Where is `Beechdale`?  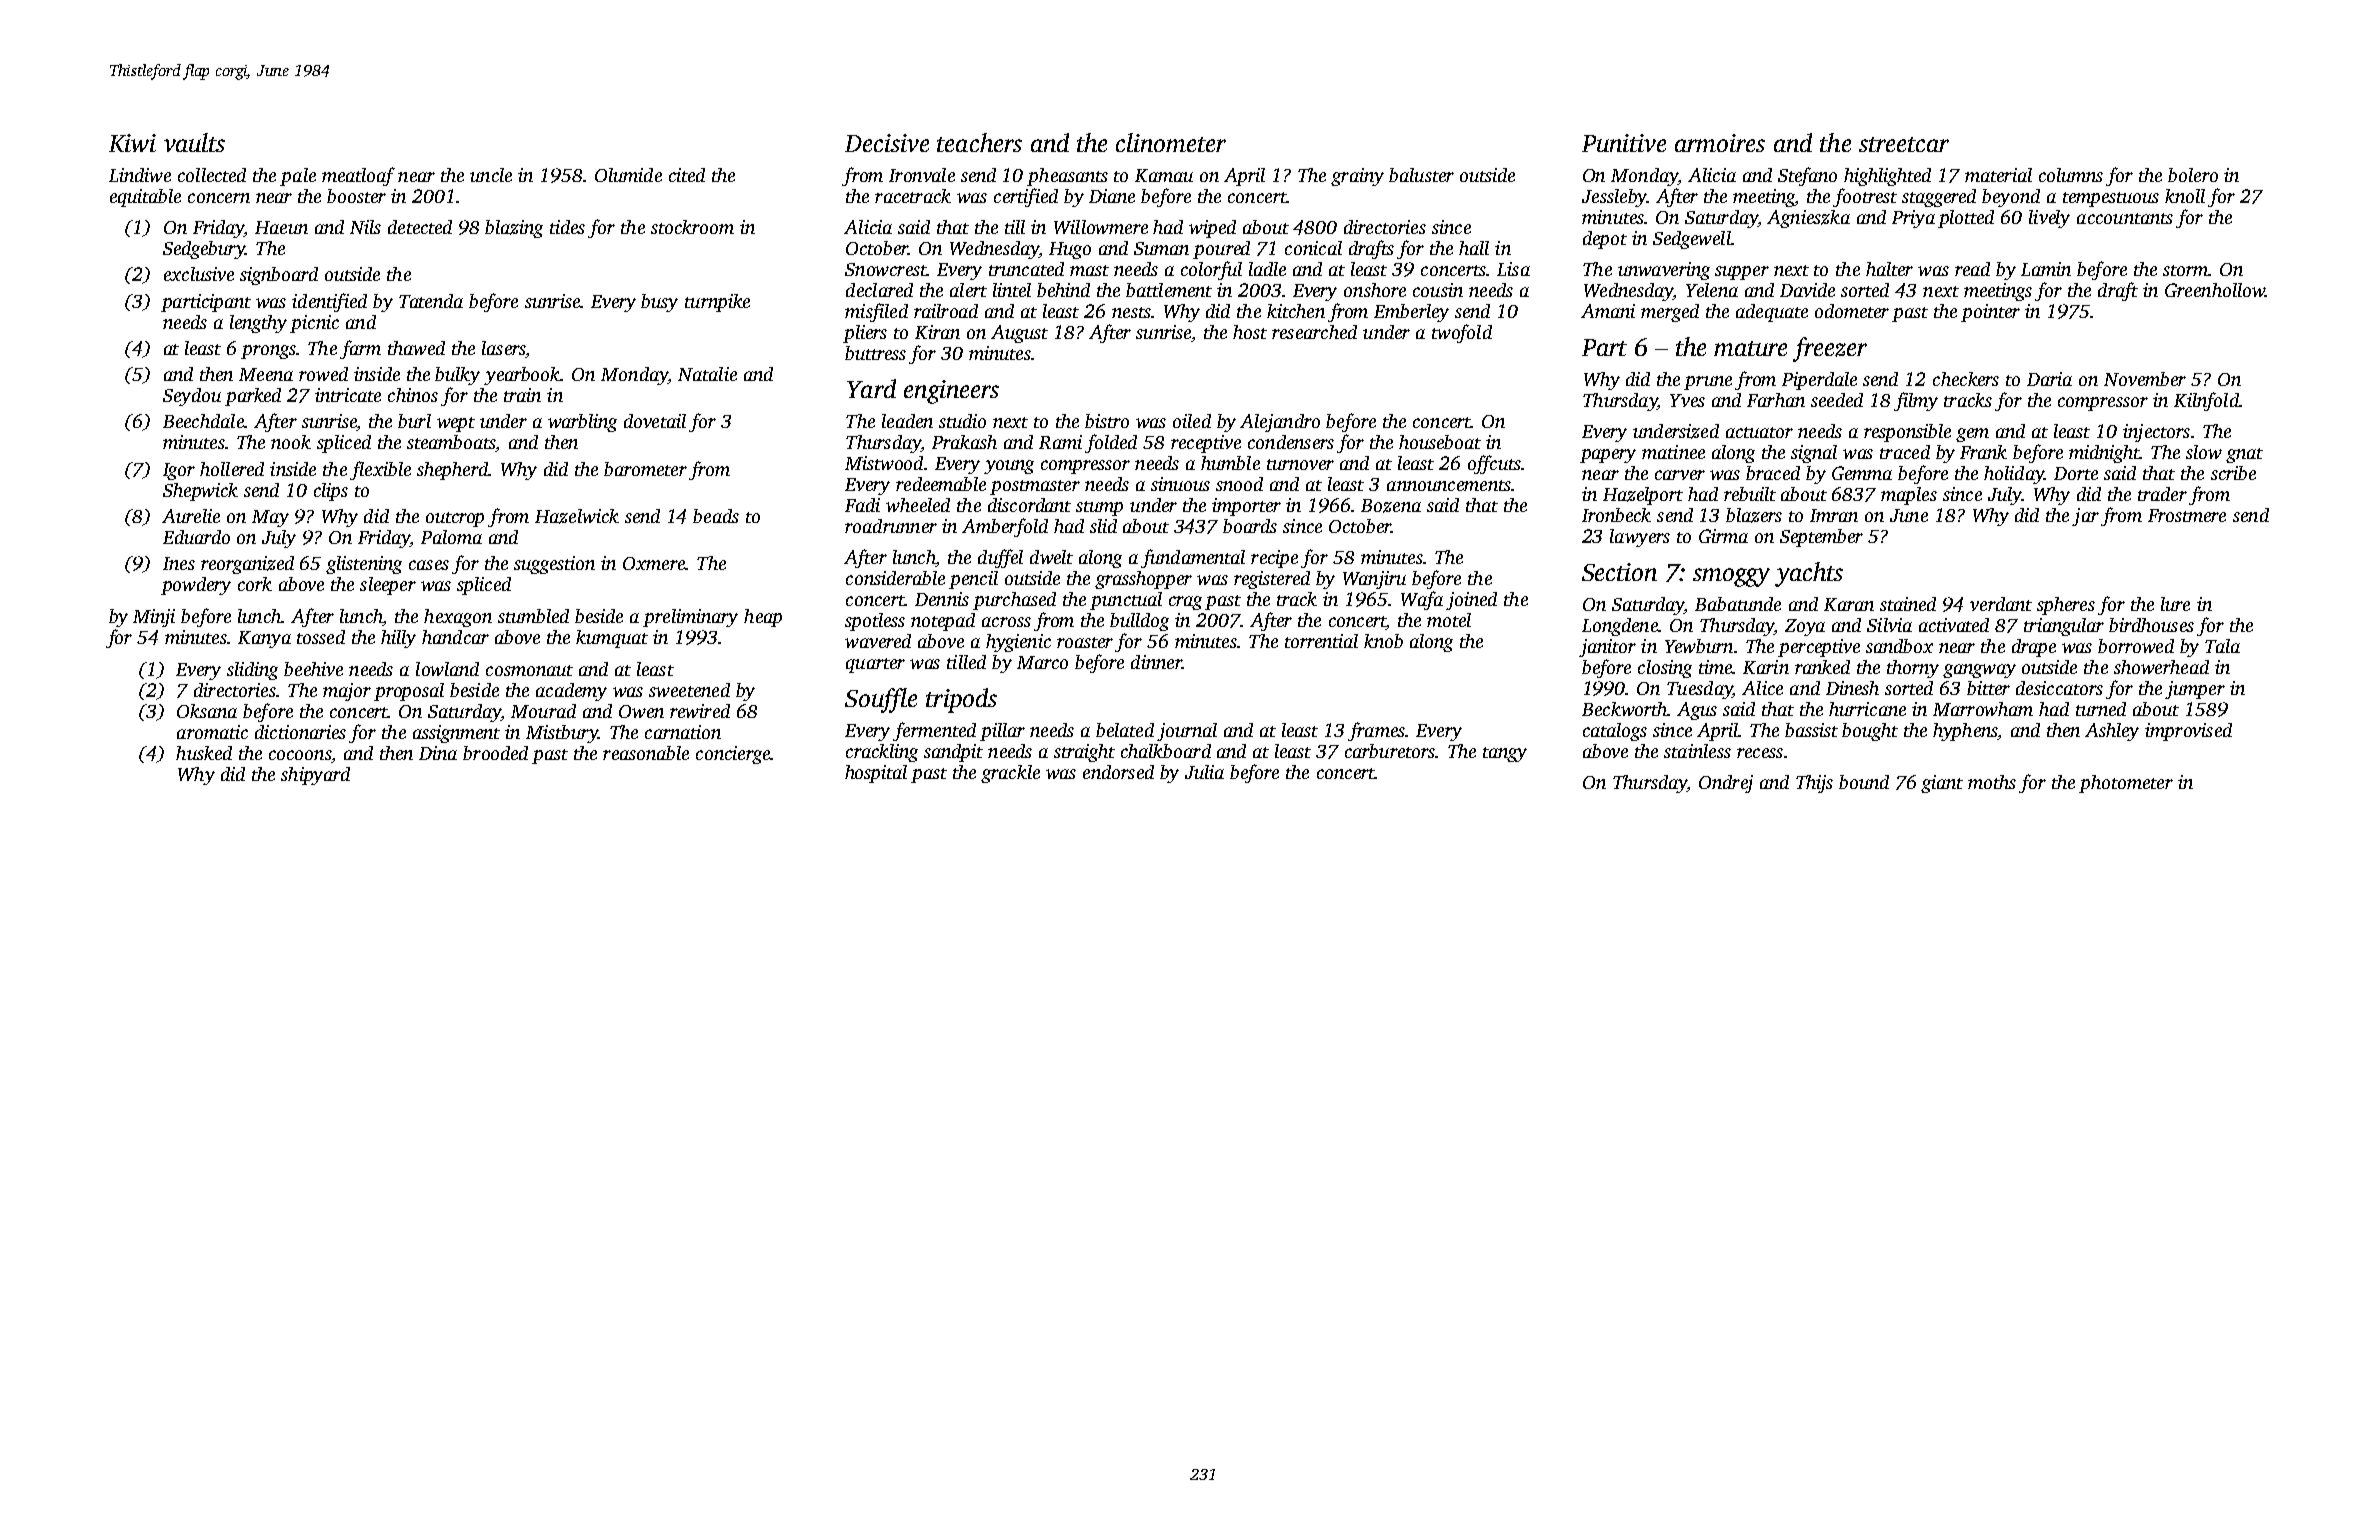
Beechdale is located at coordinates (203, 421).
